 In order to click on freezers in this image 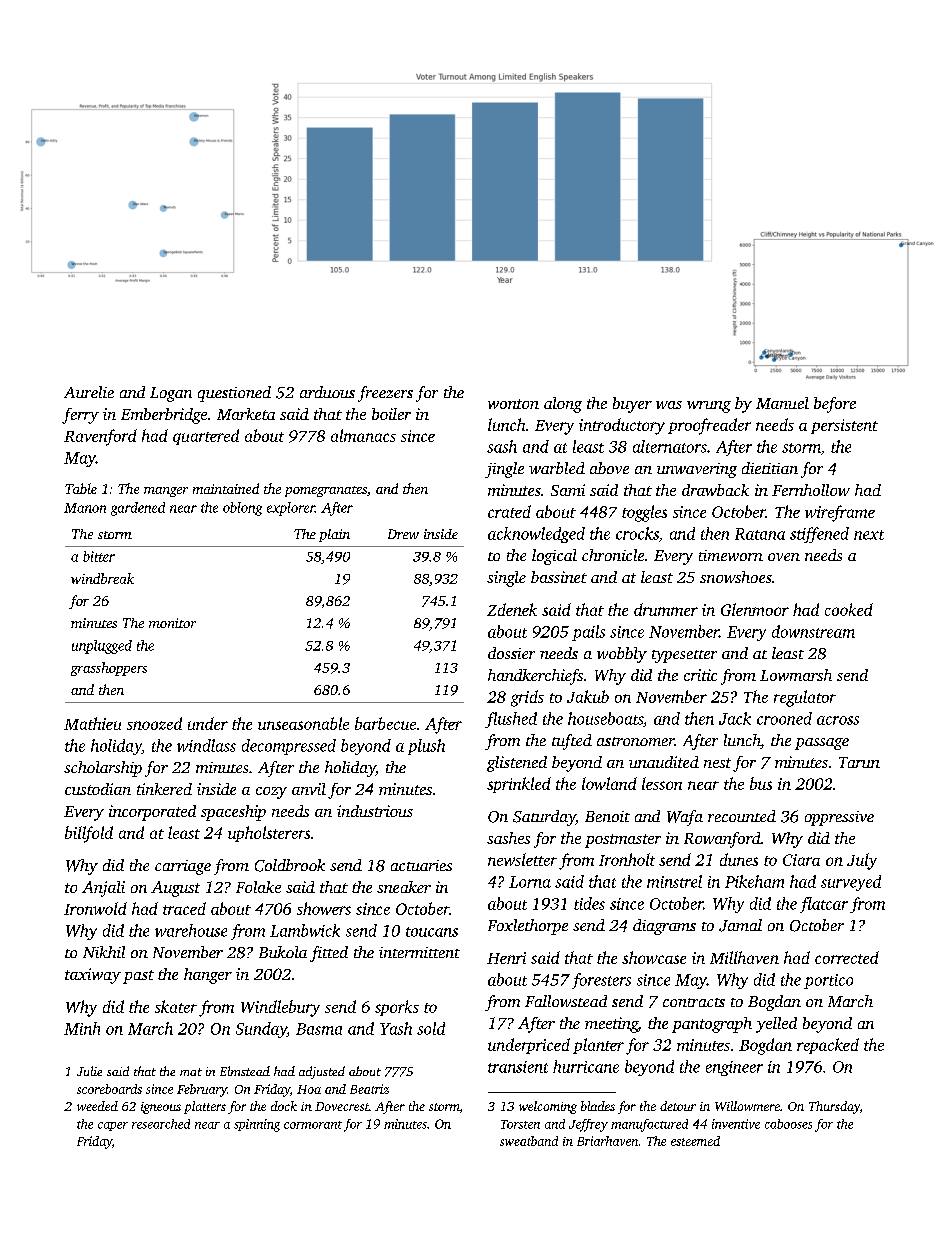, I will do `click(385, 394)`.
